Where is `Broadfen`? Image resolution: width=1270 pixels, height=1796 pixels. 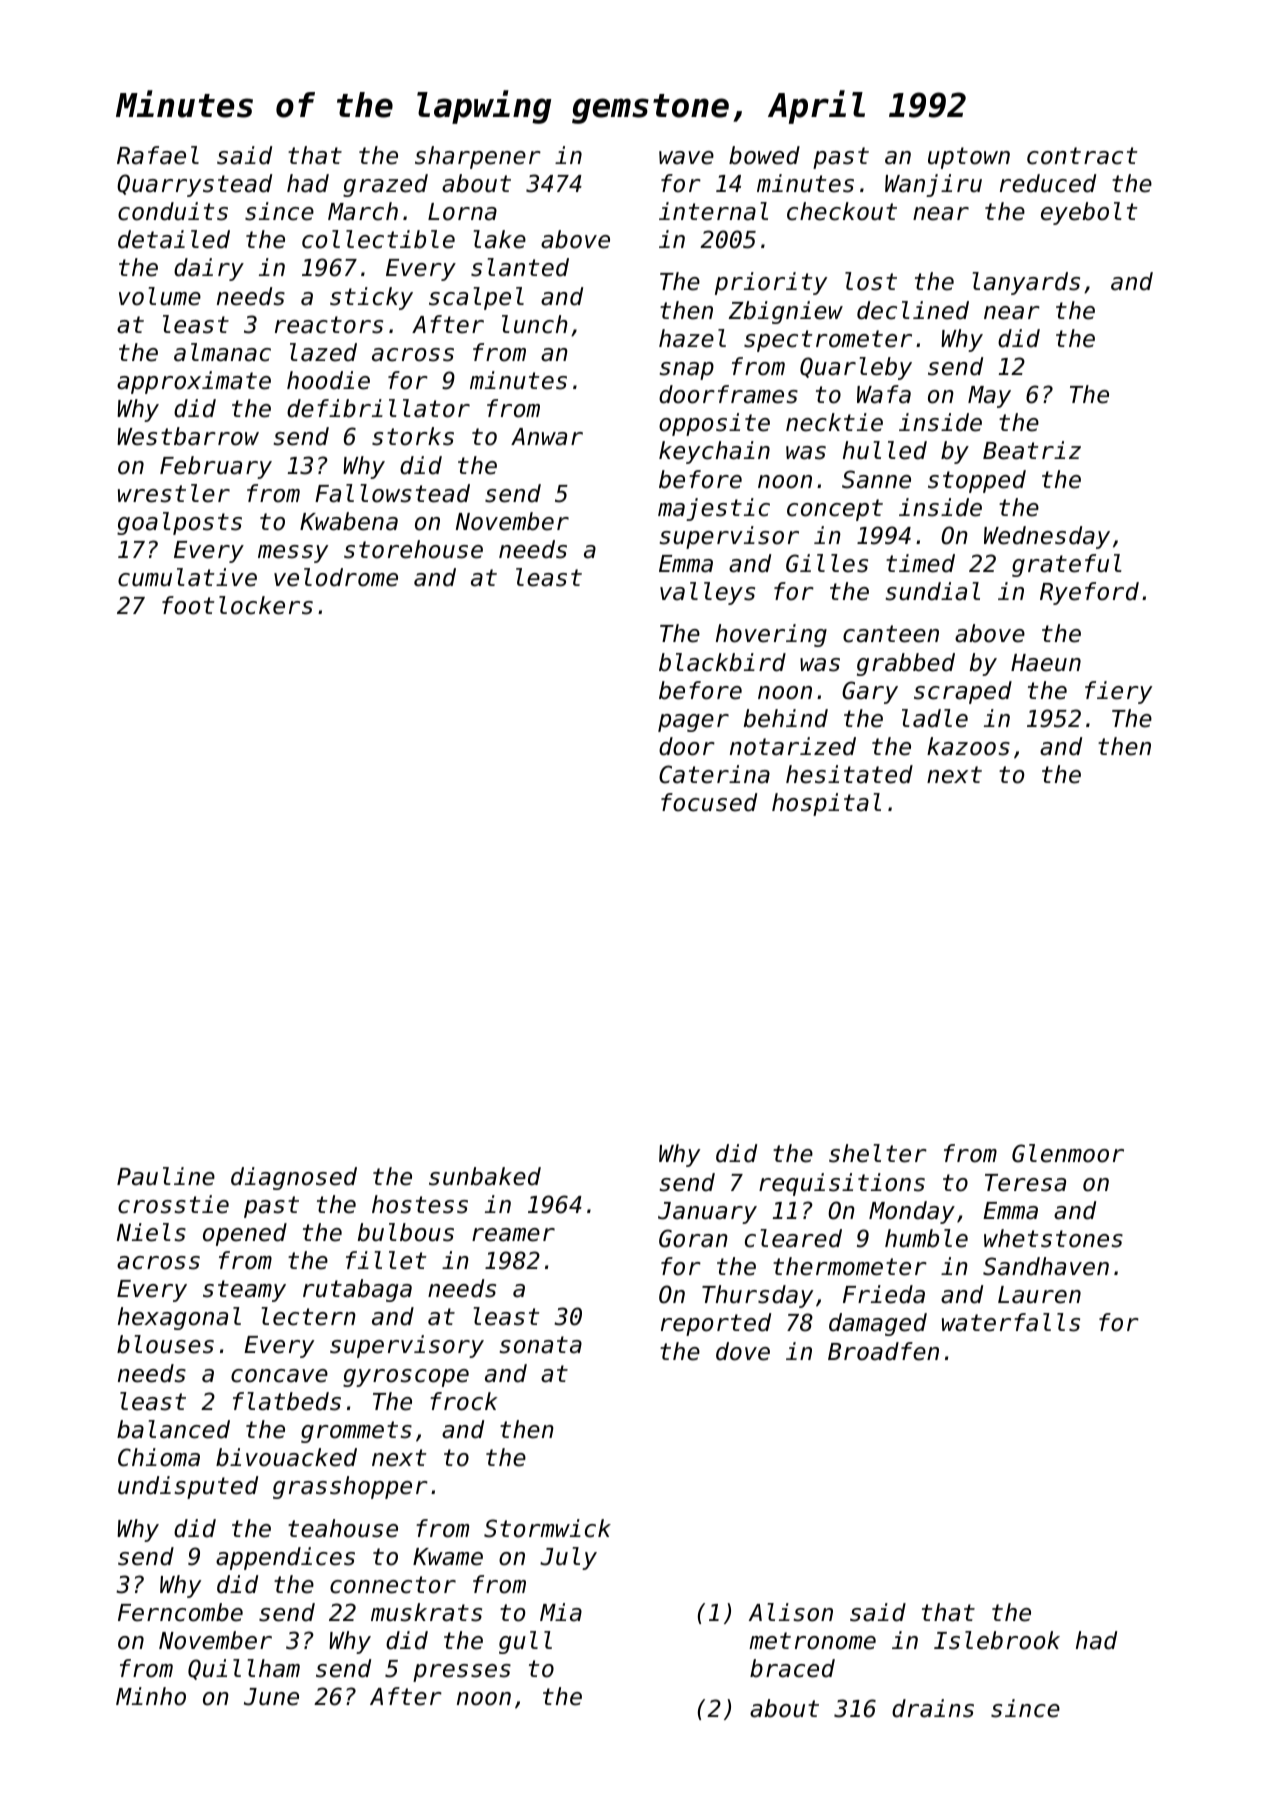
Broadfen is located at coordinates (883, 1351).
